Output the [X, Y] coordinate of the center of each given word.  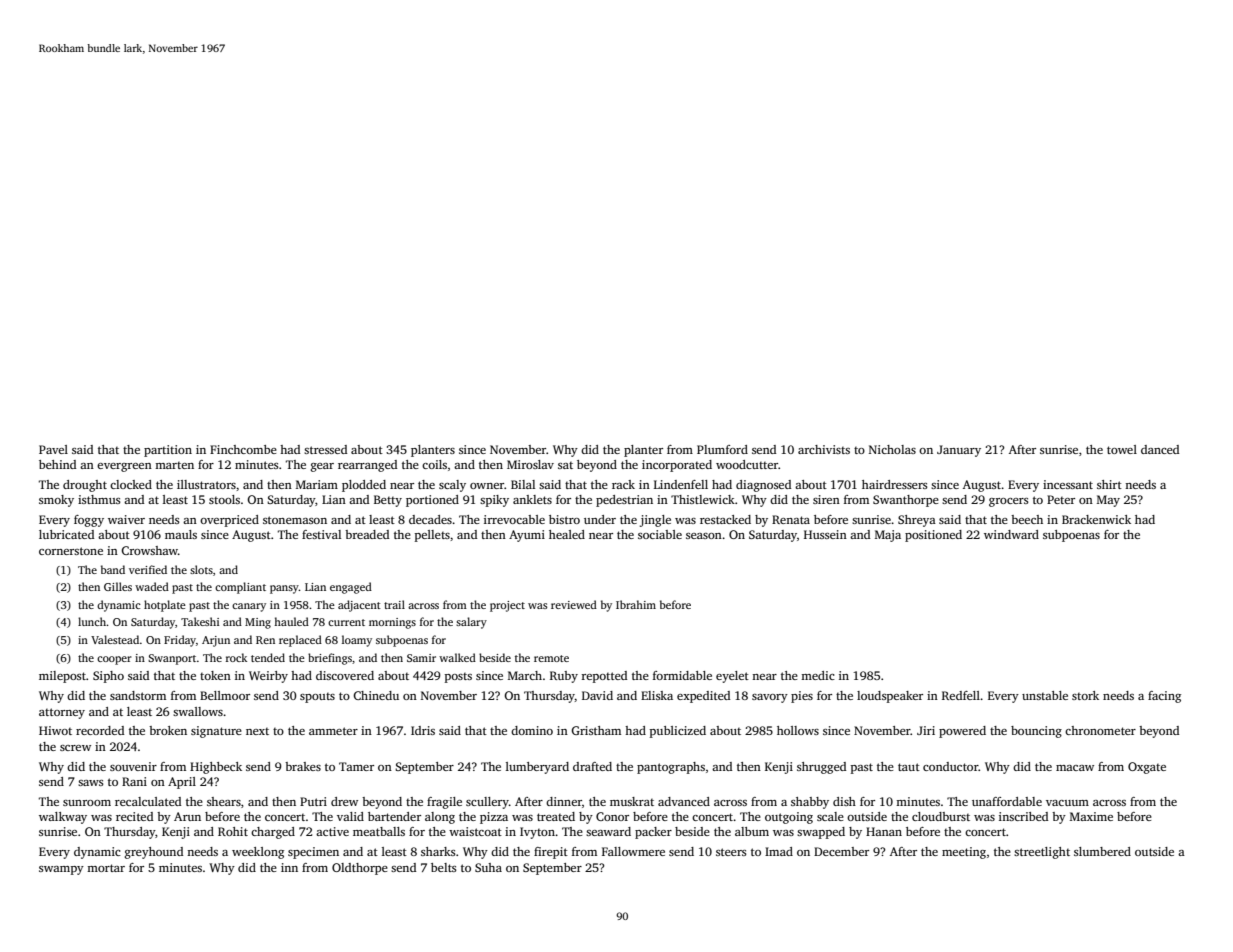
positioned [933, 536]
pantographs [671, 768]
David [597, 695]
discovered [345, 675]
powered [962, 732]
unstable [1045, 695]
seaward [608, 831]
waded [152, 586]
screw [75, 748]
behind [57, 464]
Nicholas [892, 449]
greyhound [154, 853]
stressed [325, 449]
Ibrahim [636, 604]
